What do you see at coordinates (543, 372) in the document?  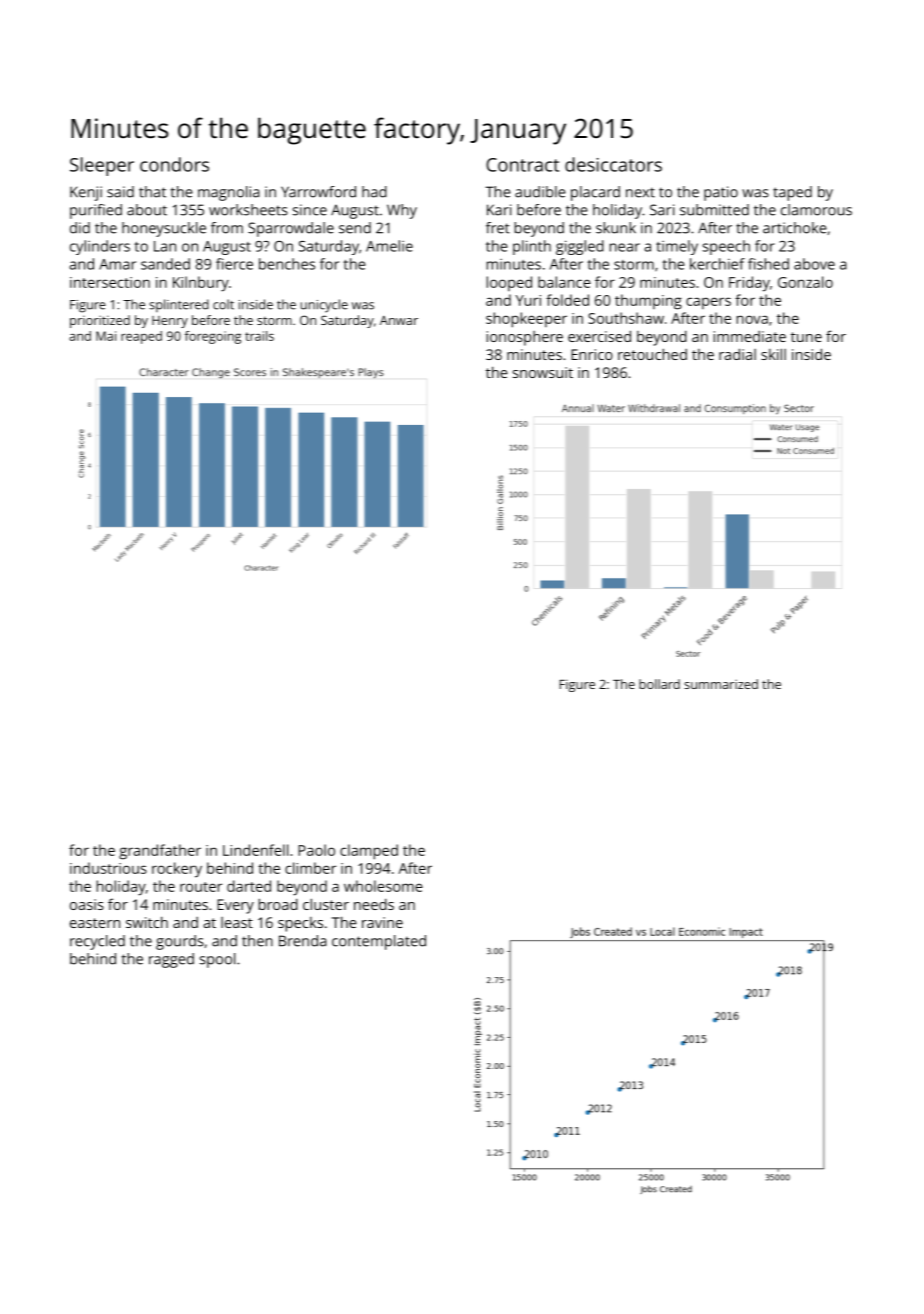 I see `snowsuit` at bounding box center [543, 372].
